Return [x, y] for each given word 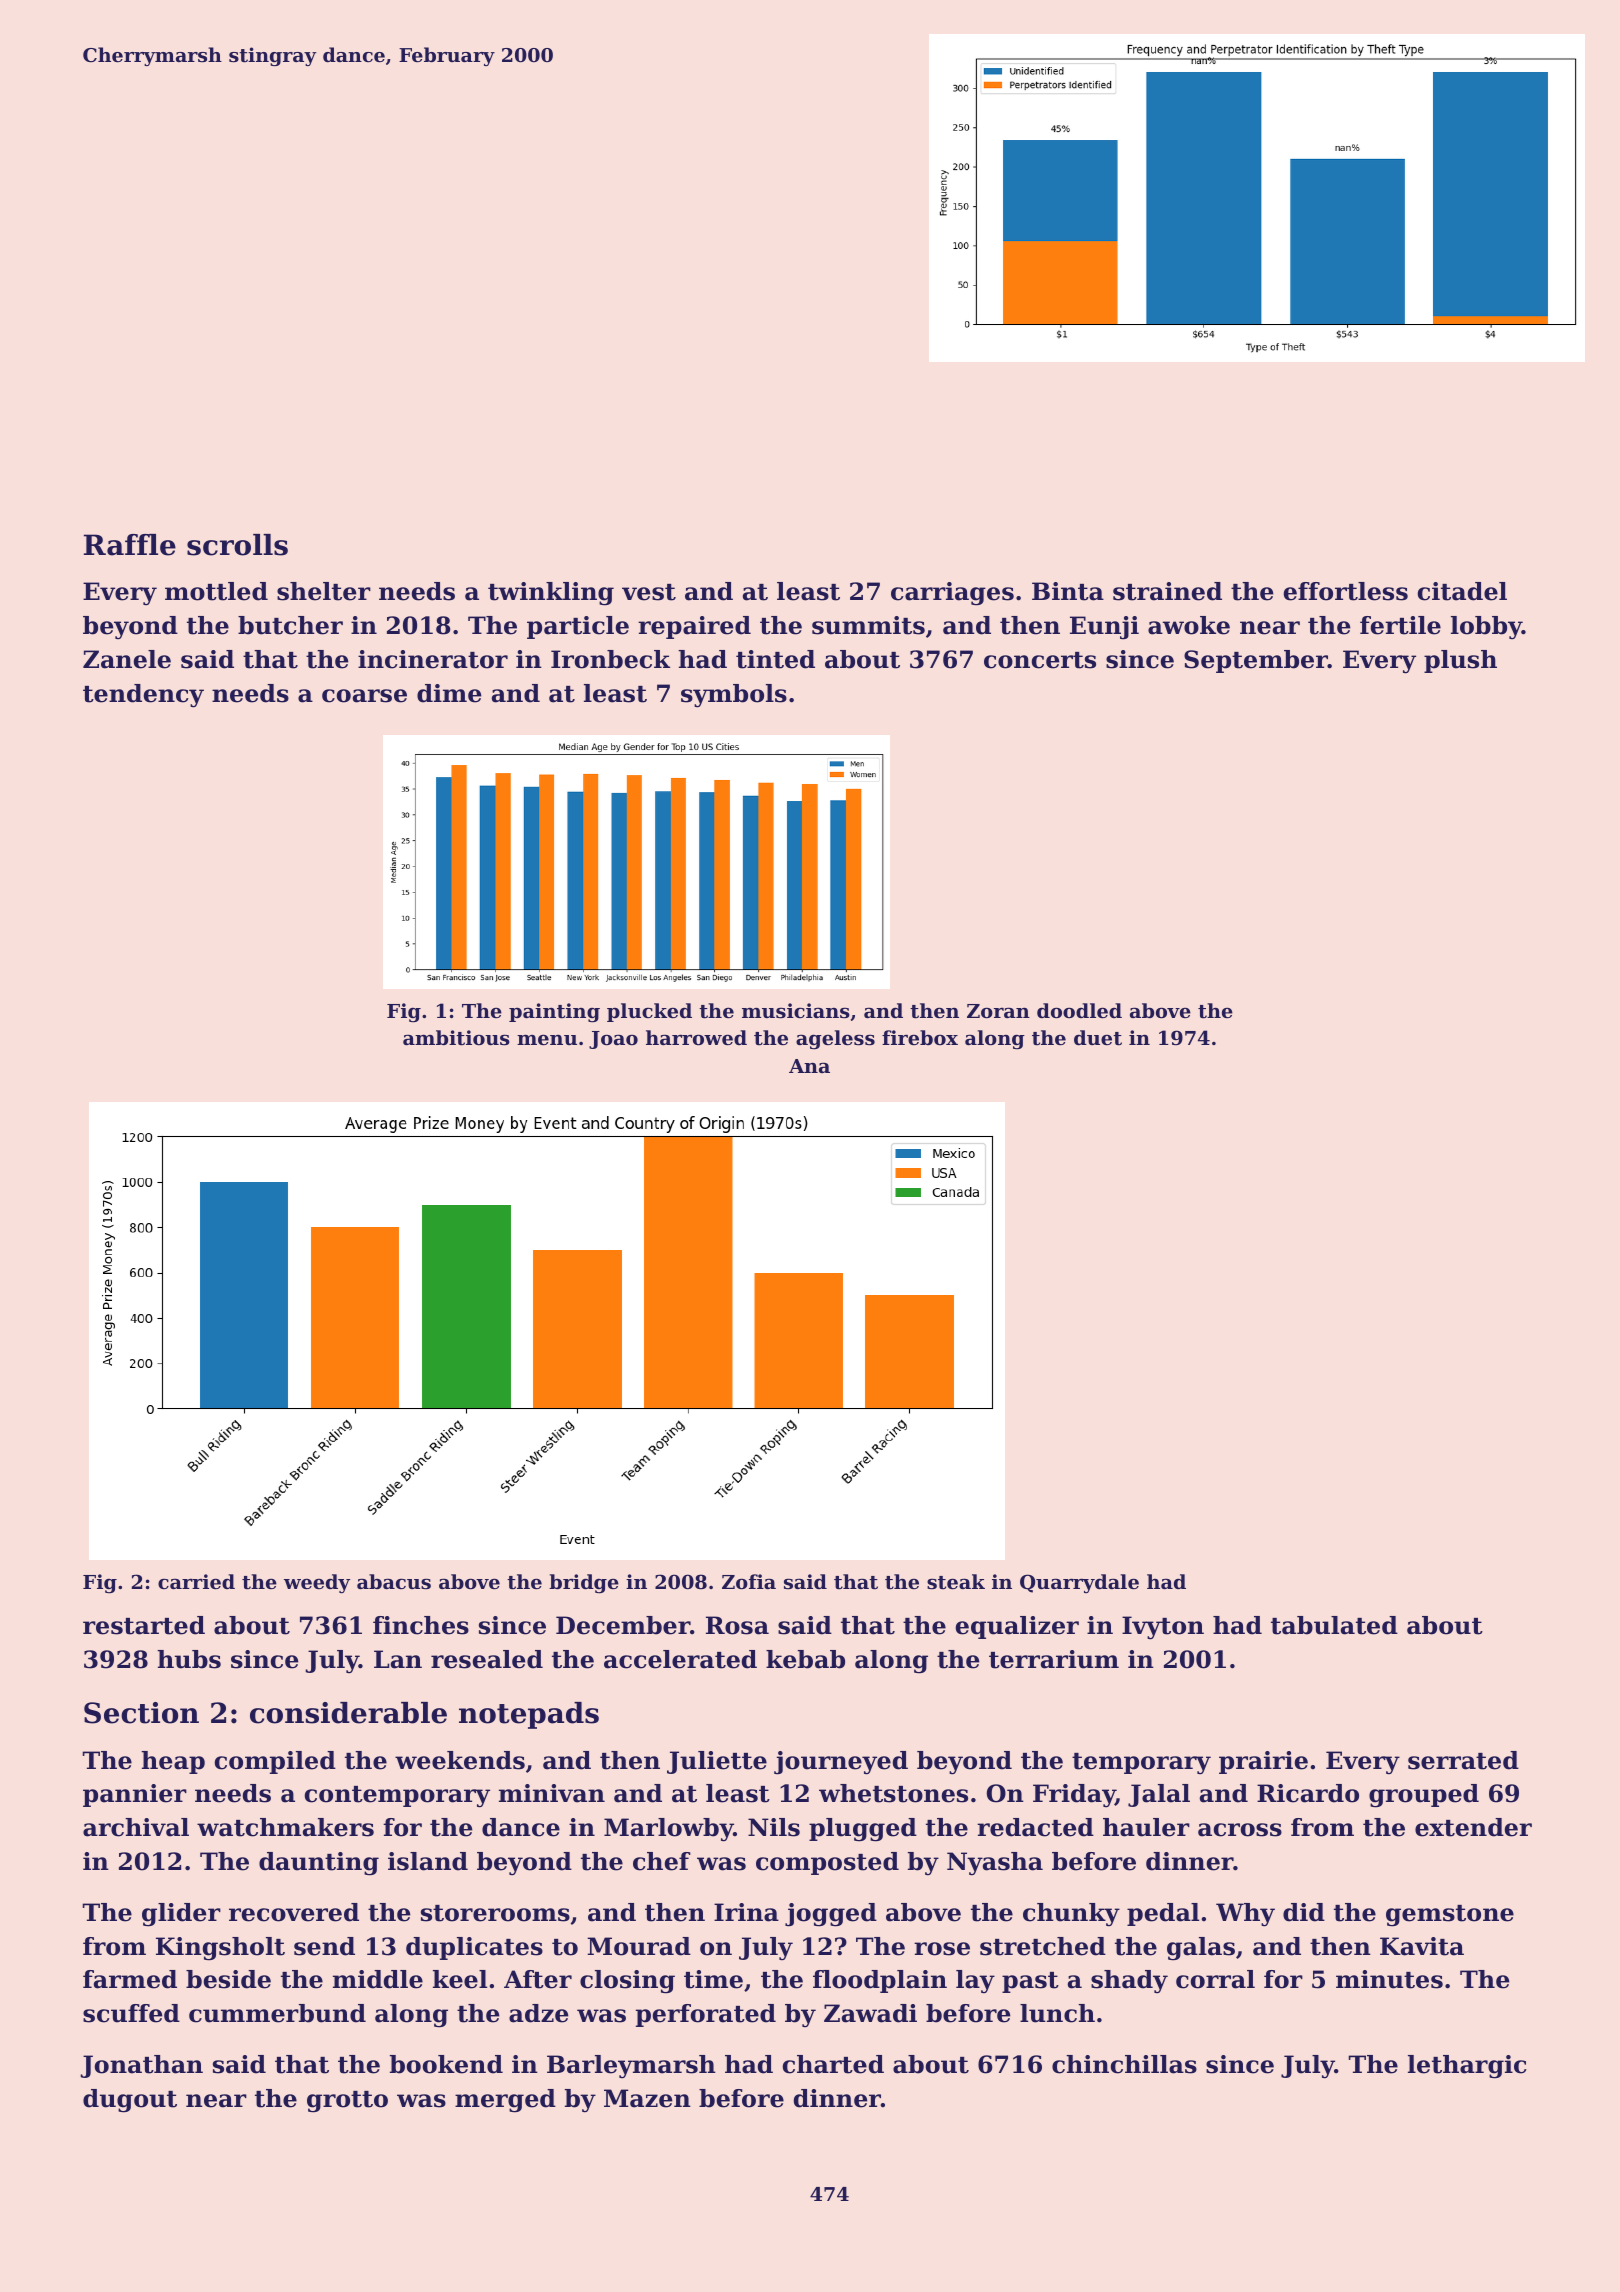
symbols [734, 696]
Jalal [1159, 1795]
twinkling [551, 594]
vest [649, 592]
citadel [1462, 591]
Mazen [647, 2098]
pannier [135, 1795]
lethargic [1467, 2067]
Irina [746, 1912]
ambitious [456, 1038]
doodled [1079, 1011]
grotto [347, 2102]
